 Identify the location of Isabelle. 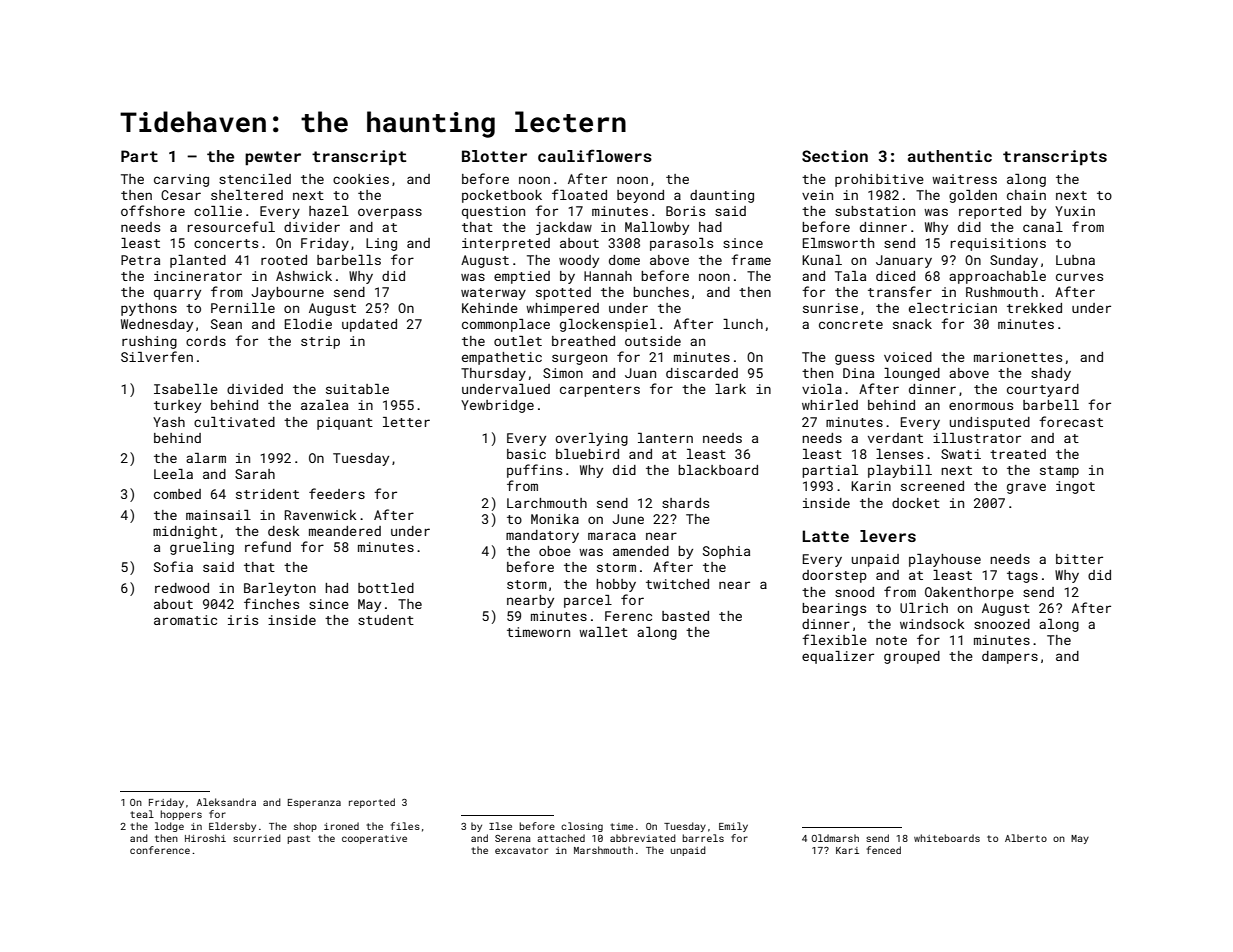
(186, 389).
